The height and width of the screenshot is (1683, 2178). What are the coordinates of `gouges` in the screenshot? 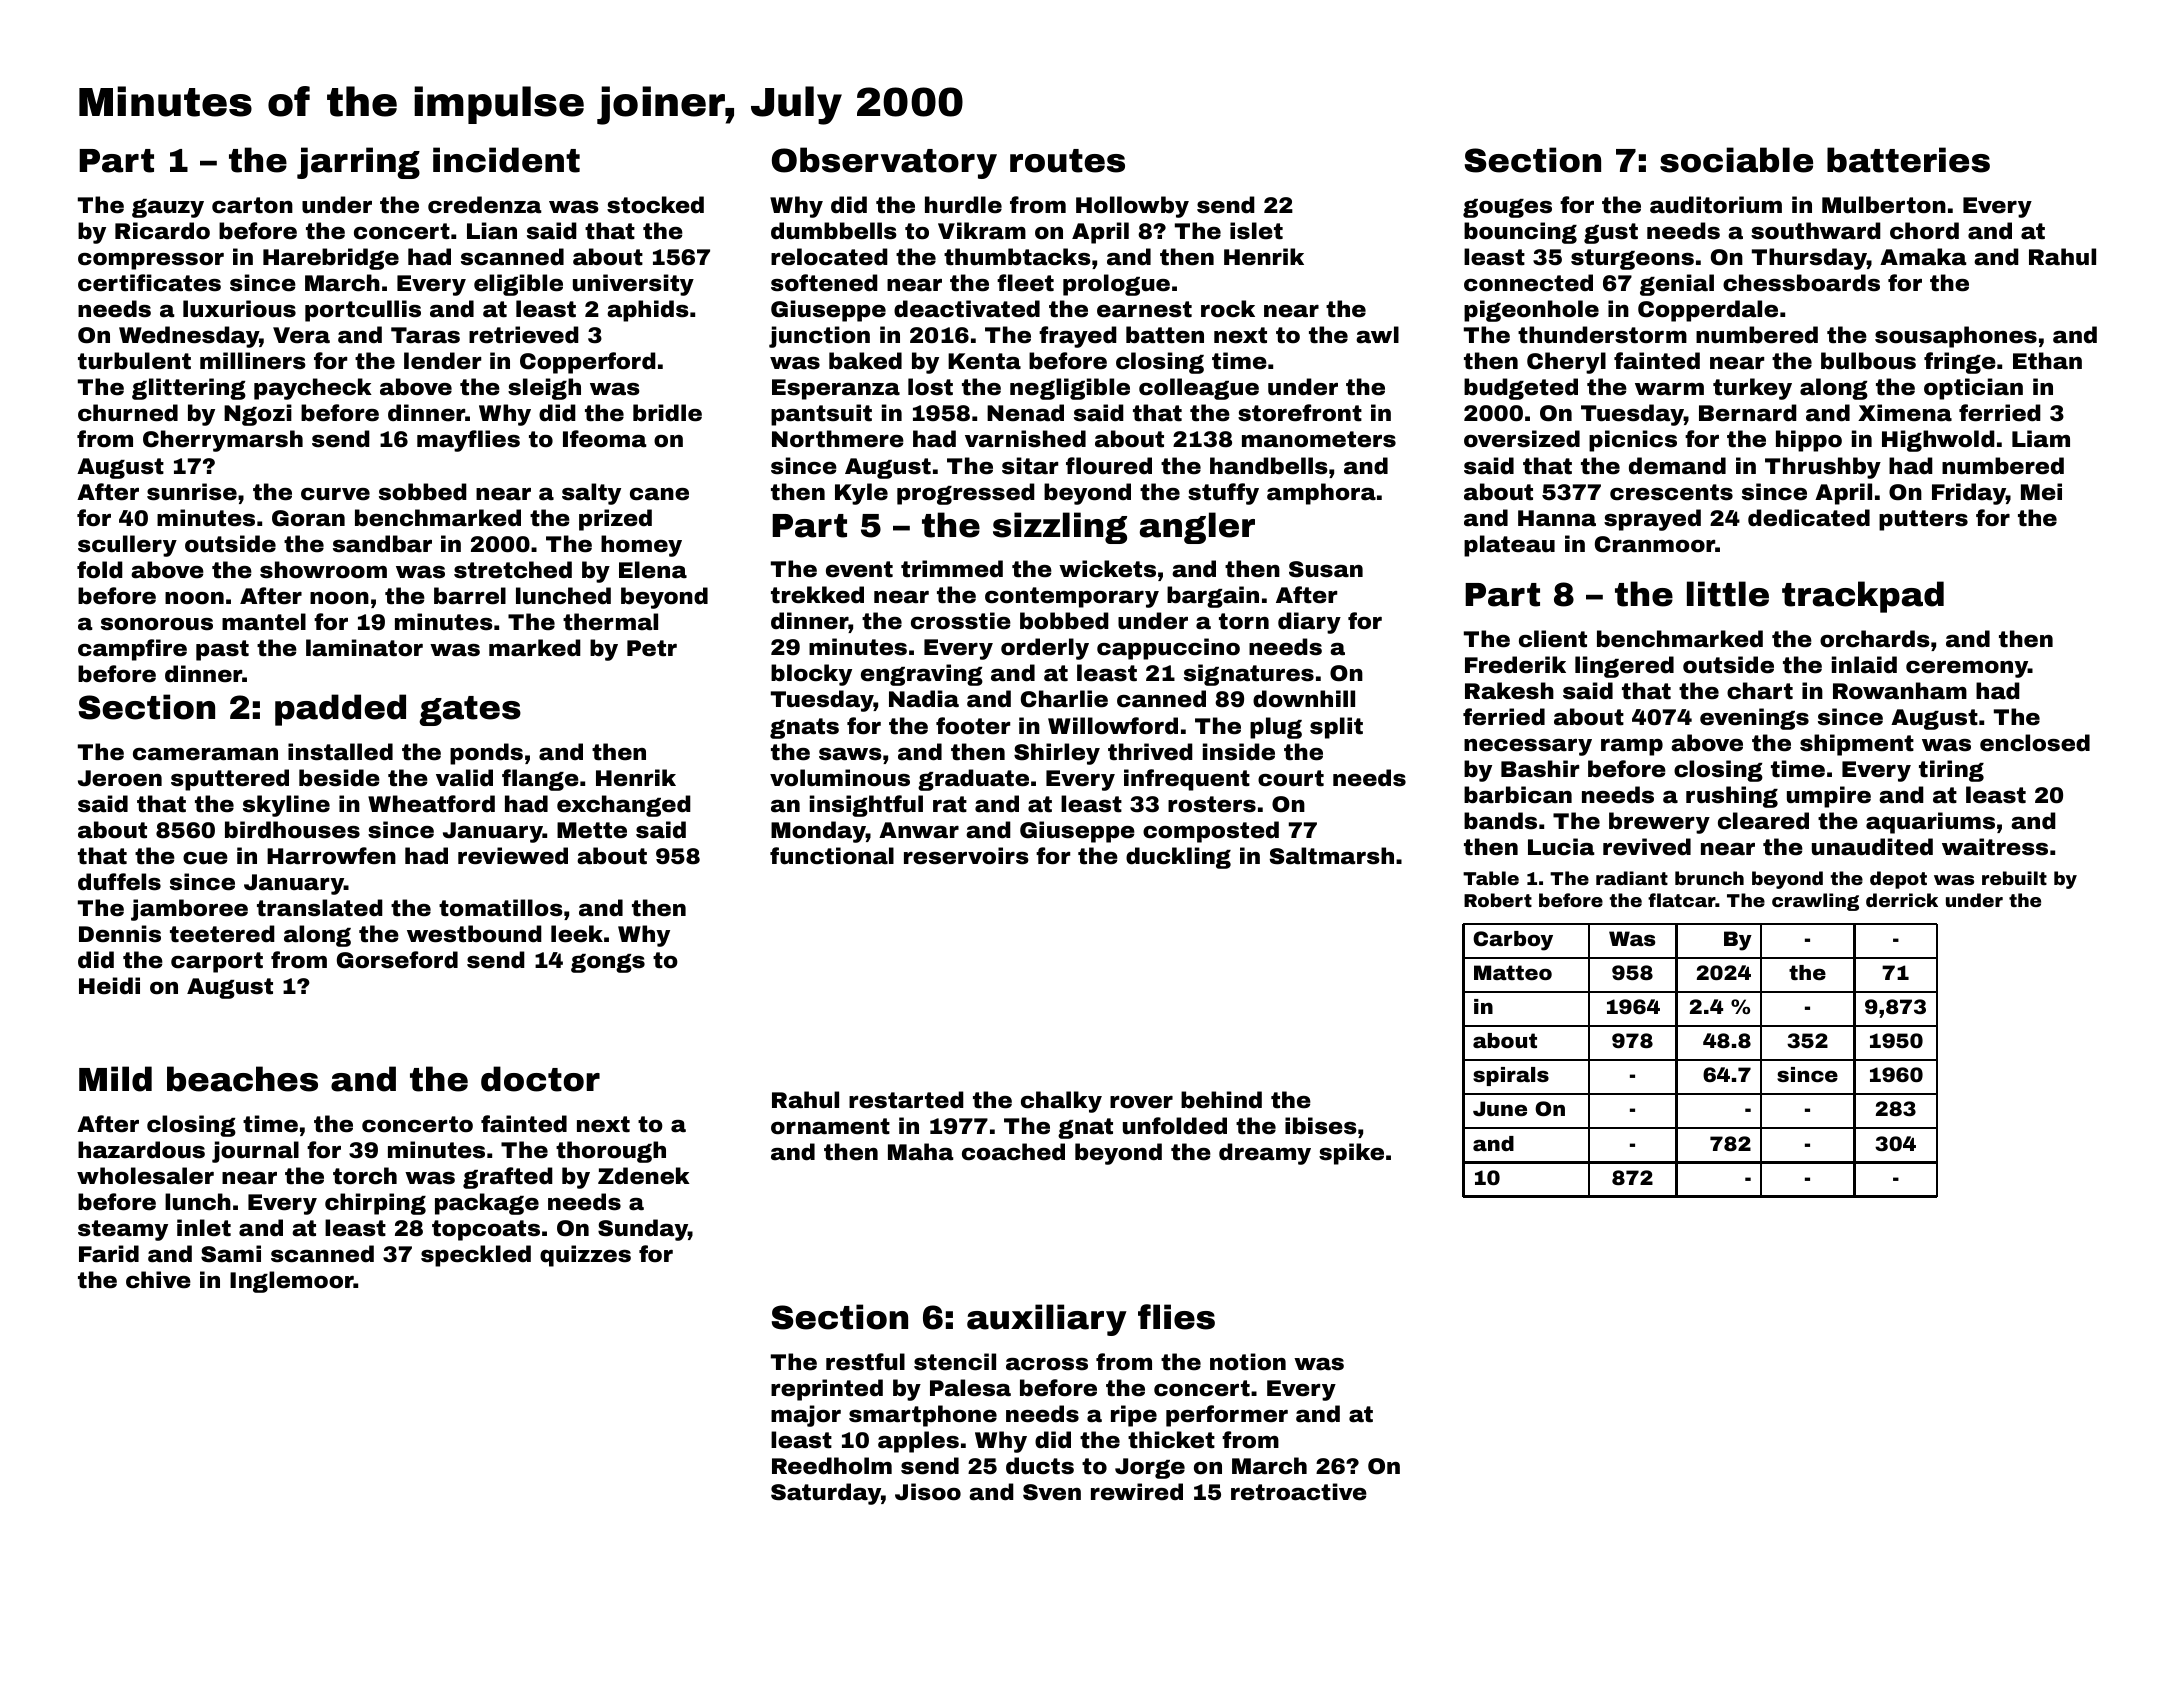 It's located at (1507, 208).
